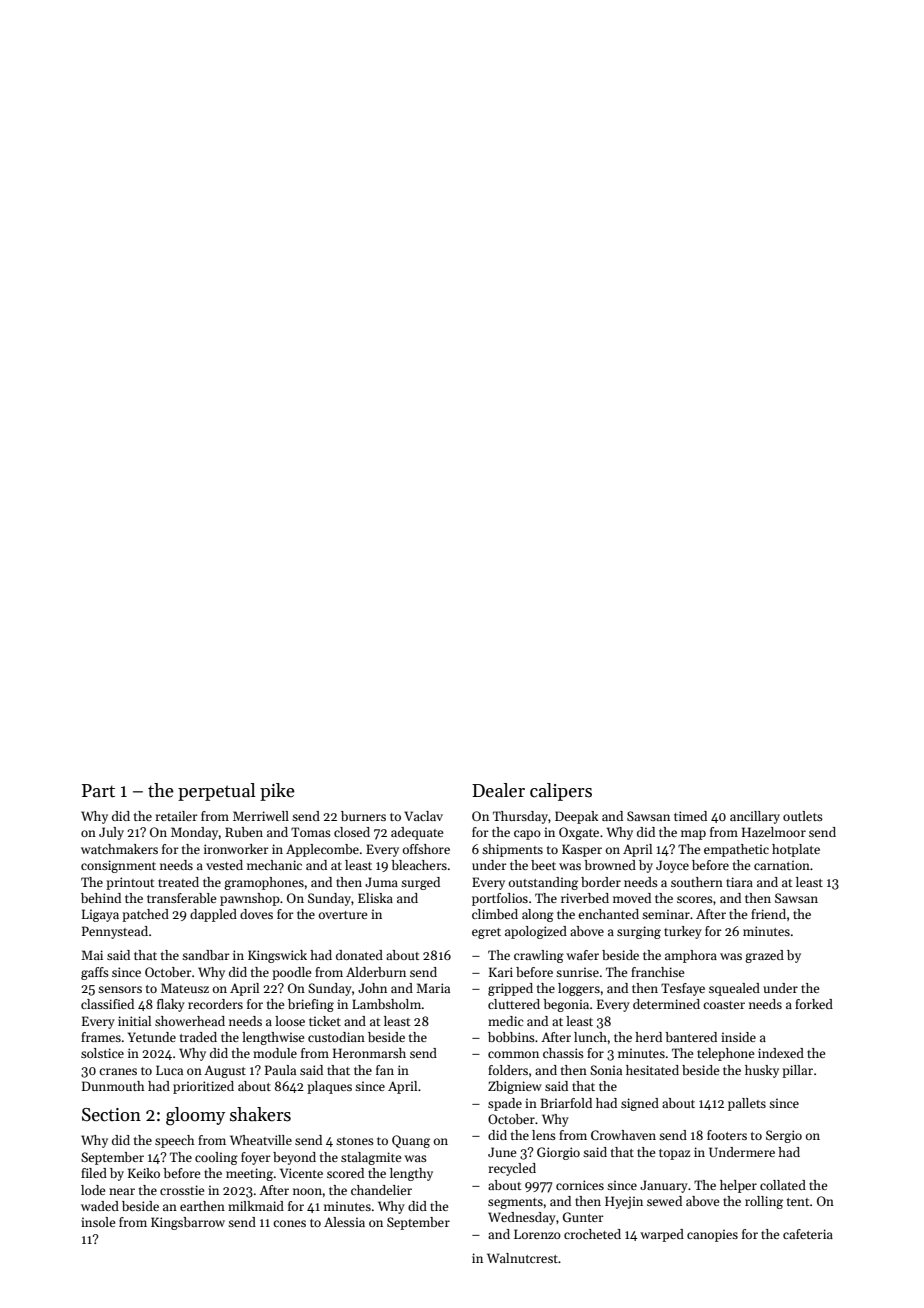  Describe the element at coordinates (522, 1258) in the screenshot. I see `Walnutcrest` at that location.
